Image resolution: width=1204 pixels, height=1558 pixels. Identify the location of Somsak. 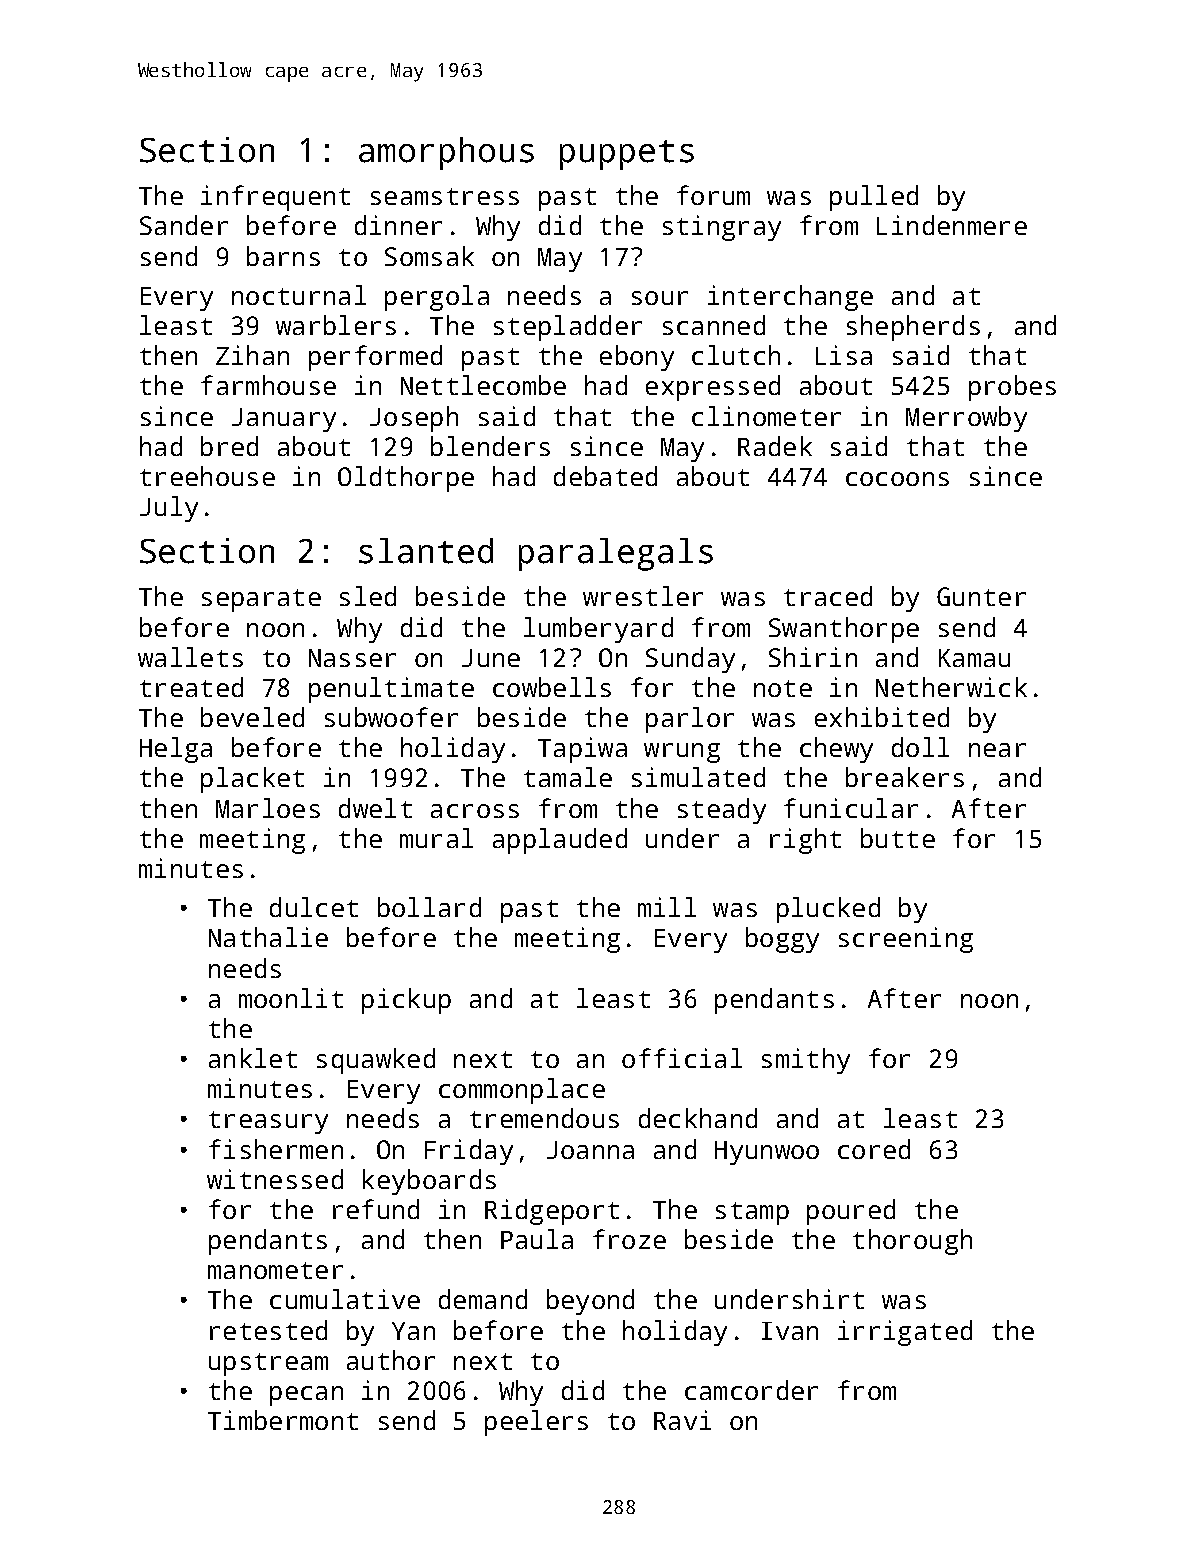
(429, 256).
